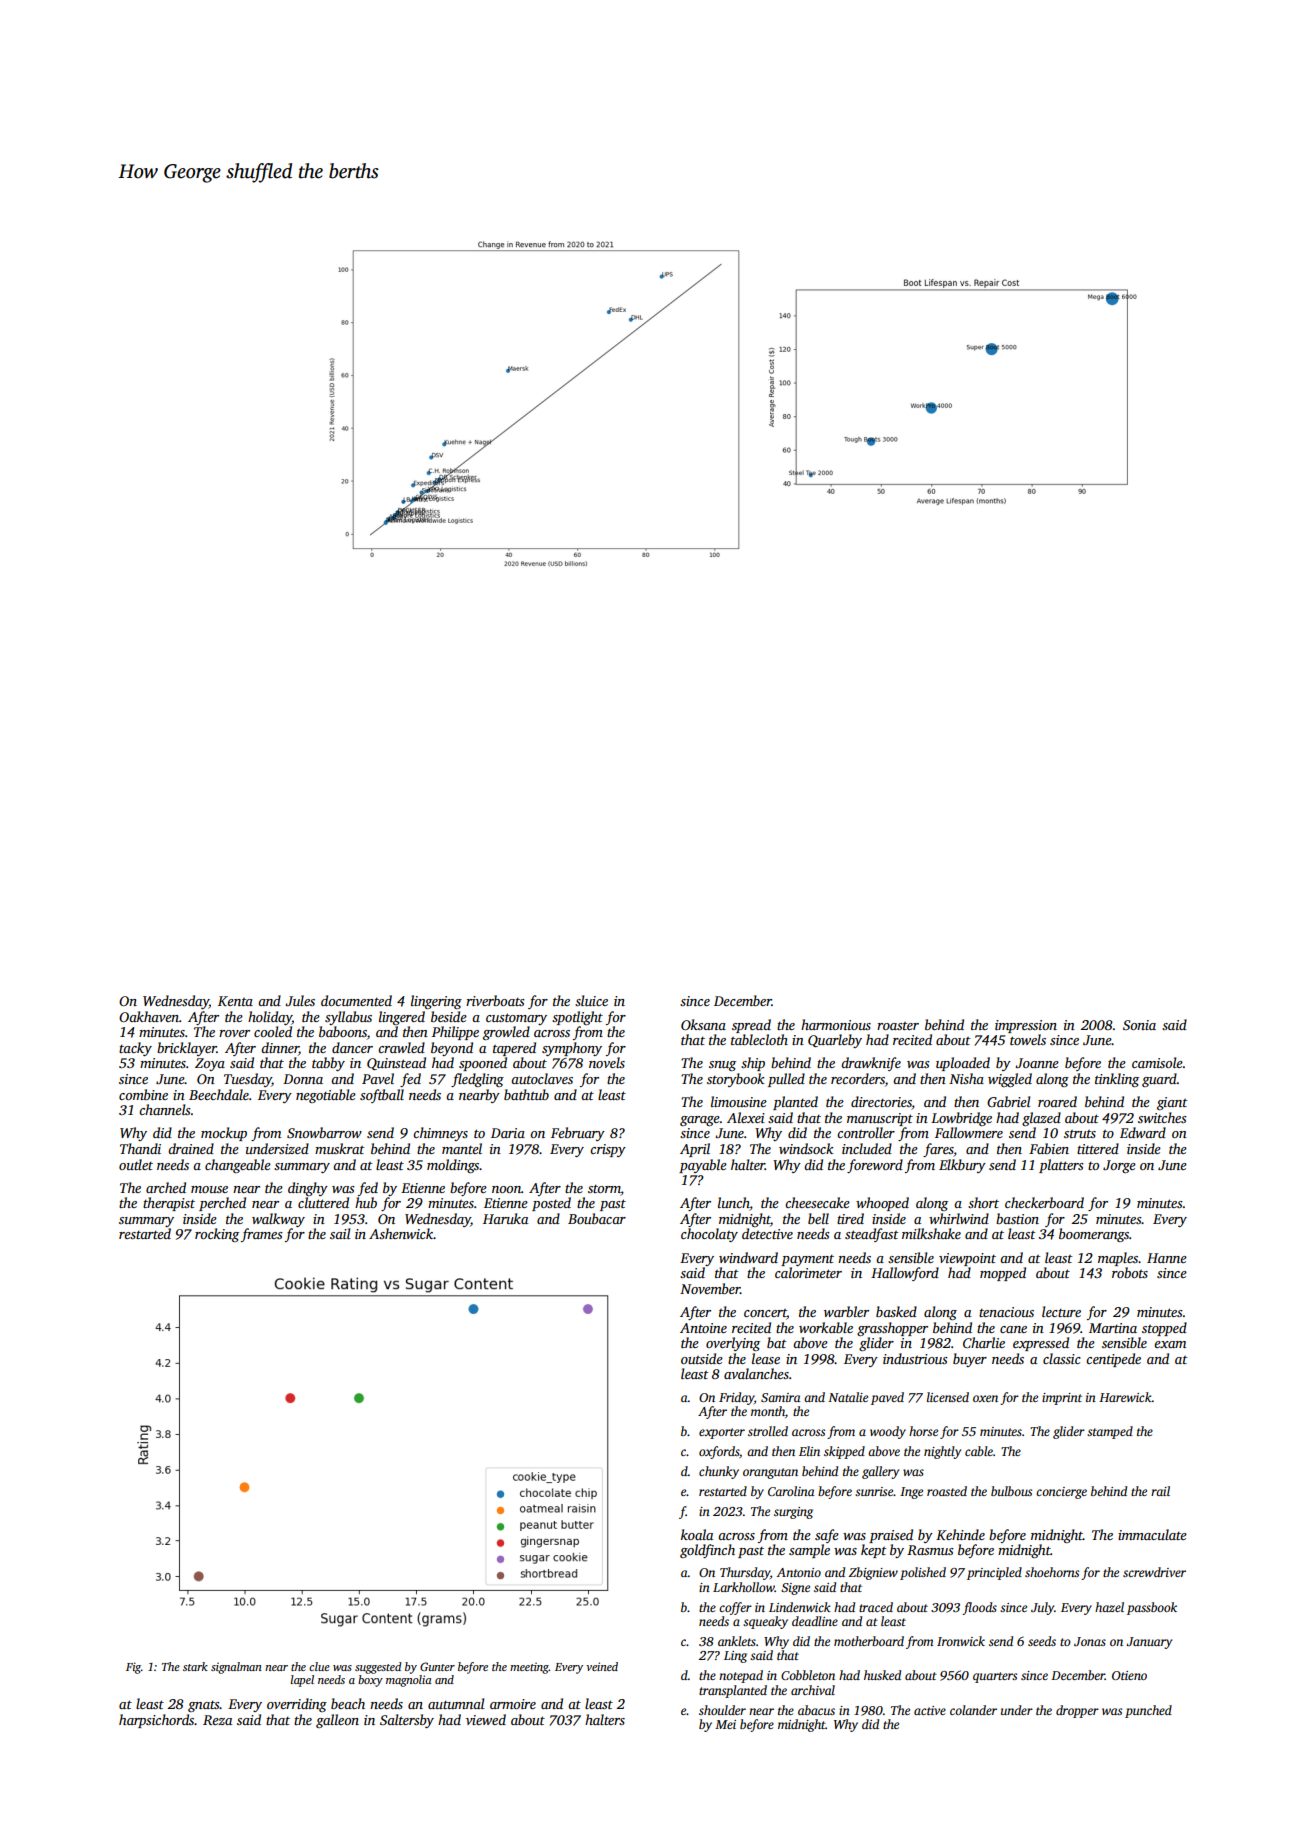 The height and width of the screenshot is (1848, 1306). I want to click on galleon, so click(337, 1721).
